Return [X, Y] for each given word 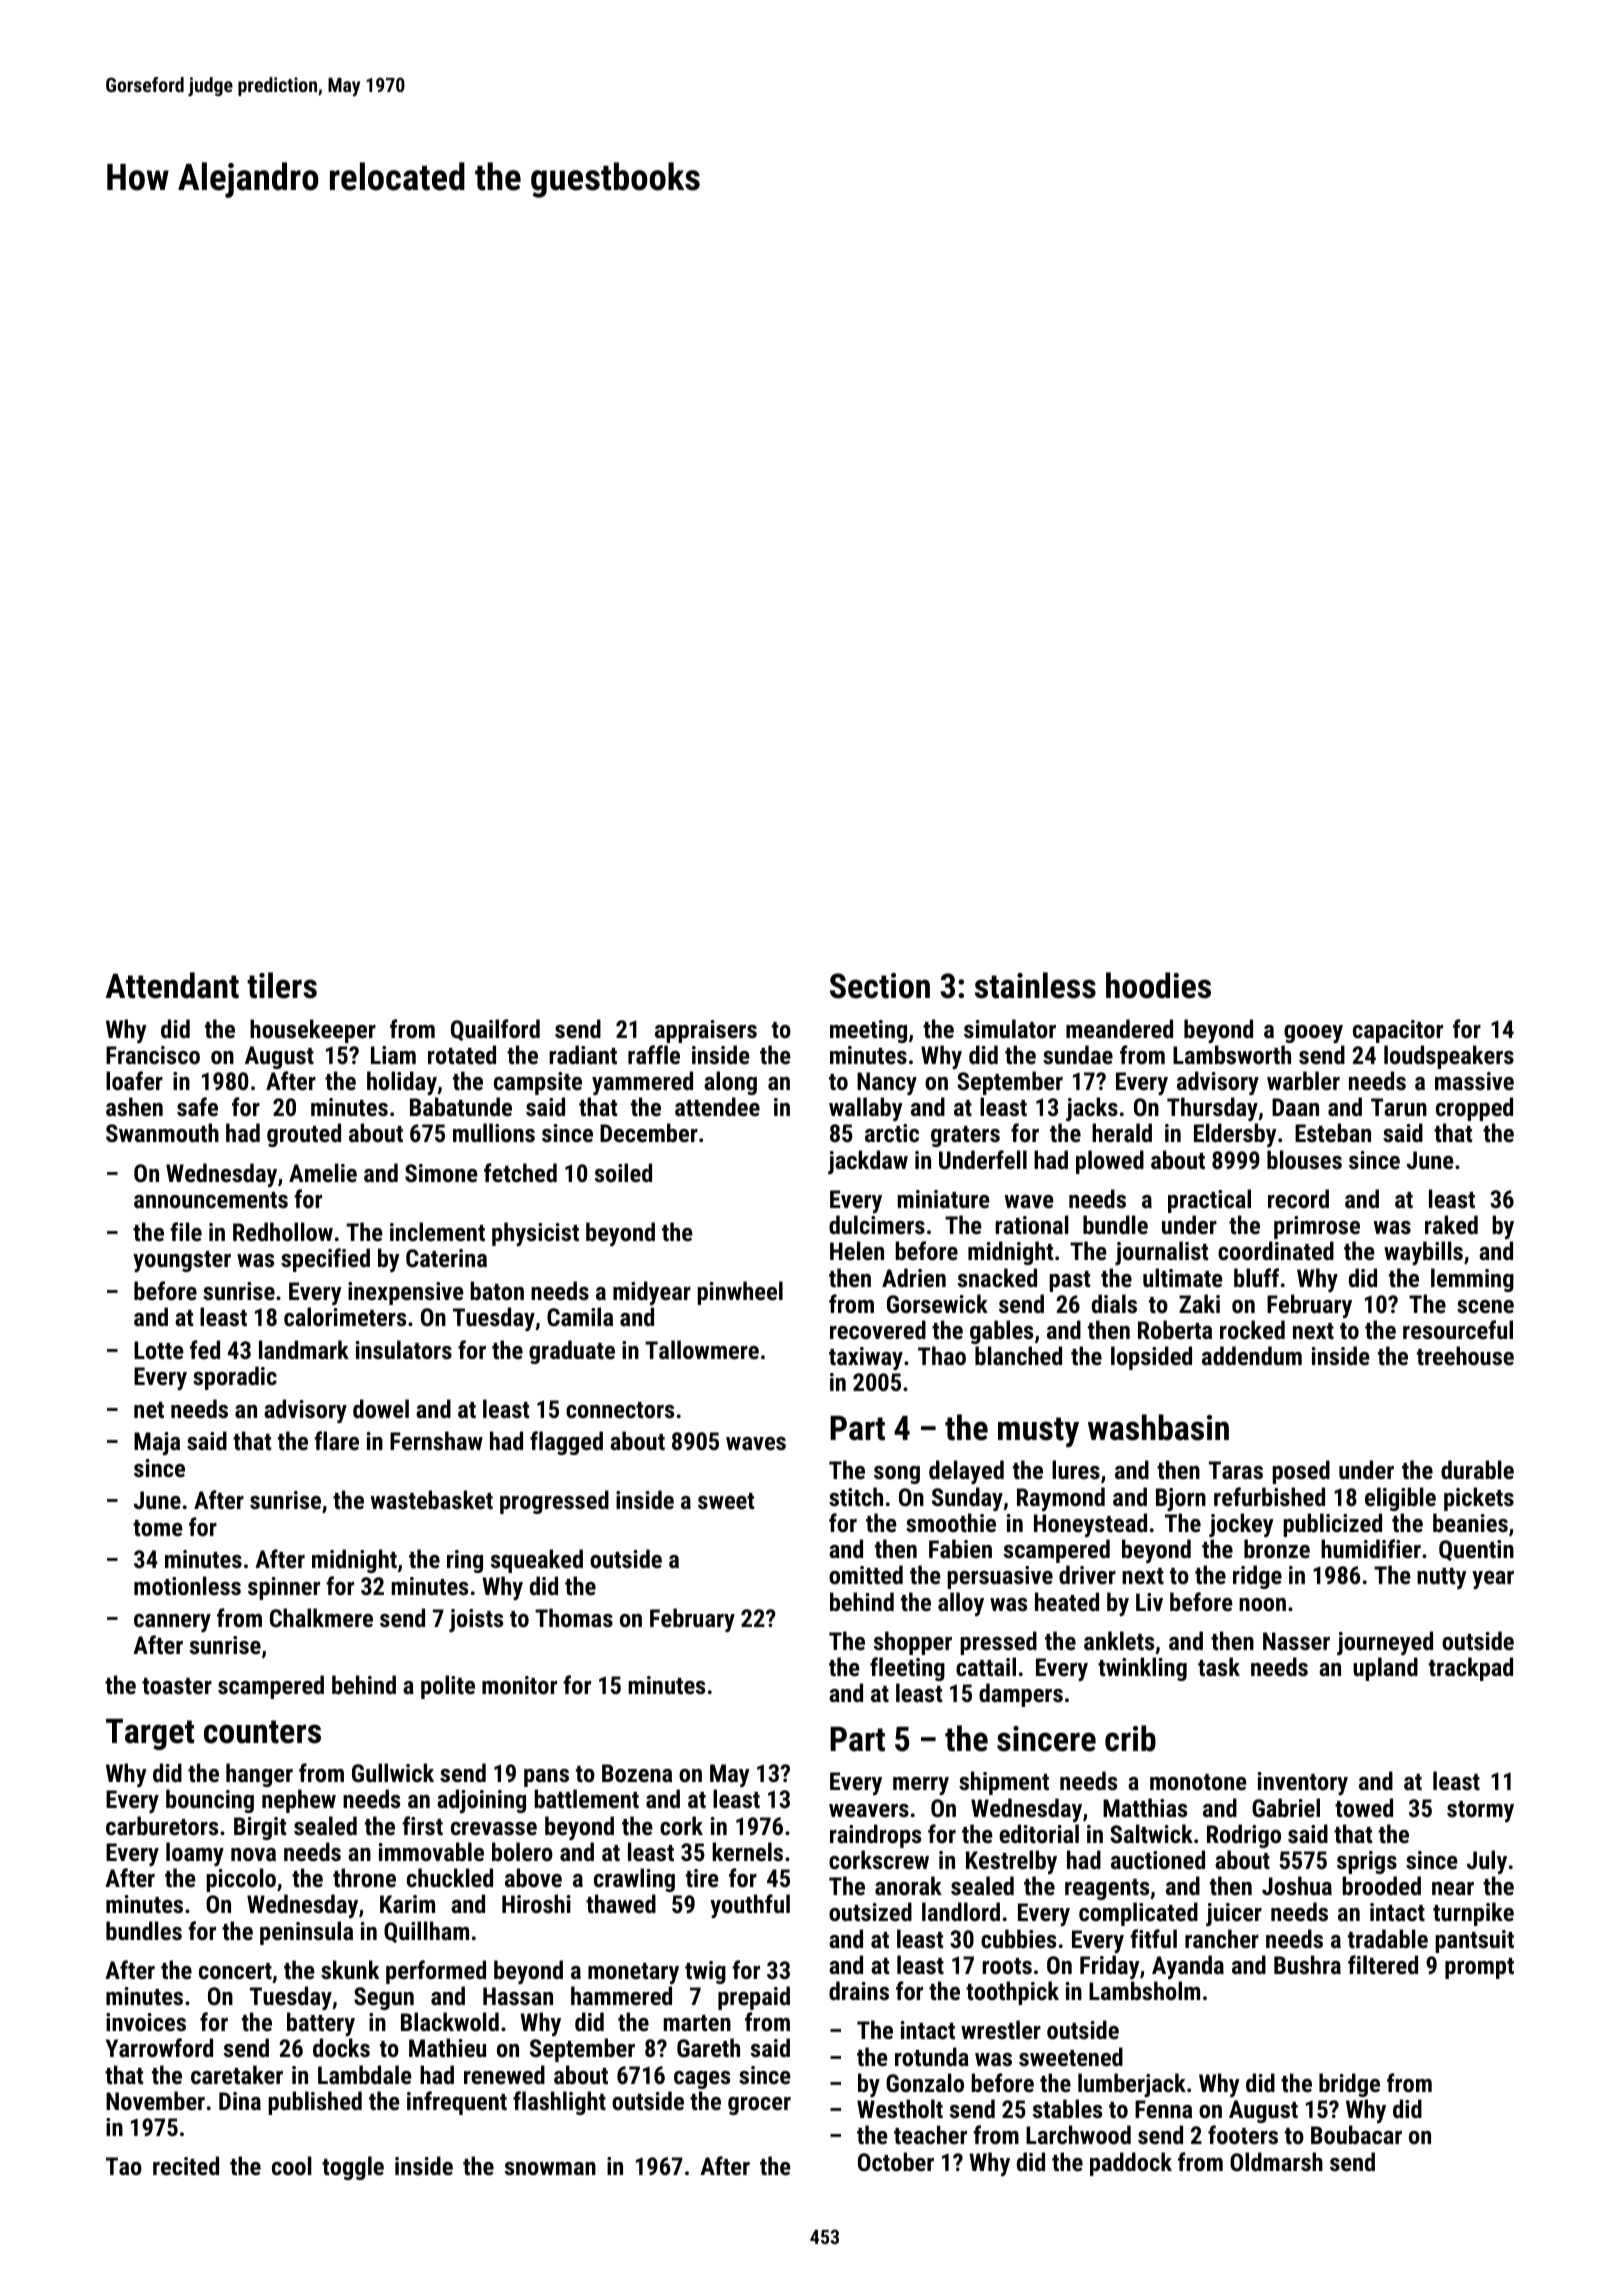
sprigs [1367, 1862]
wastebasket [432, 1499]
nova [253, 1854]
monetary [633, 1973]
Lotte [159, 1350]
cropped [1474, 1109]
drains [859, 1990]
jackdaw [868, 1162]
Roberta [1175, 1329]
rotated [462, 1054]
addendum [1252, 1355]
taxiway [866, 1358]
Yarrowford [159, 2047]
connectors [620, 1410]
